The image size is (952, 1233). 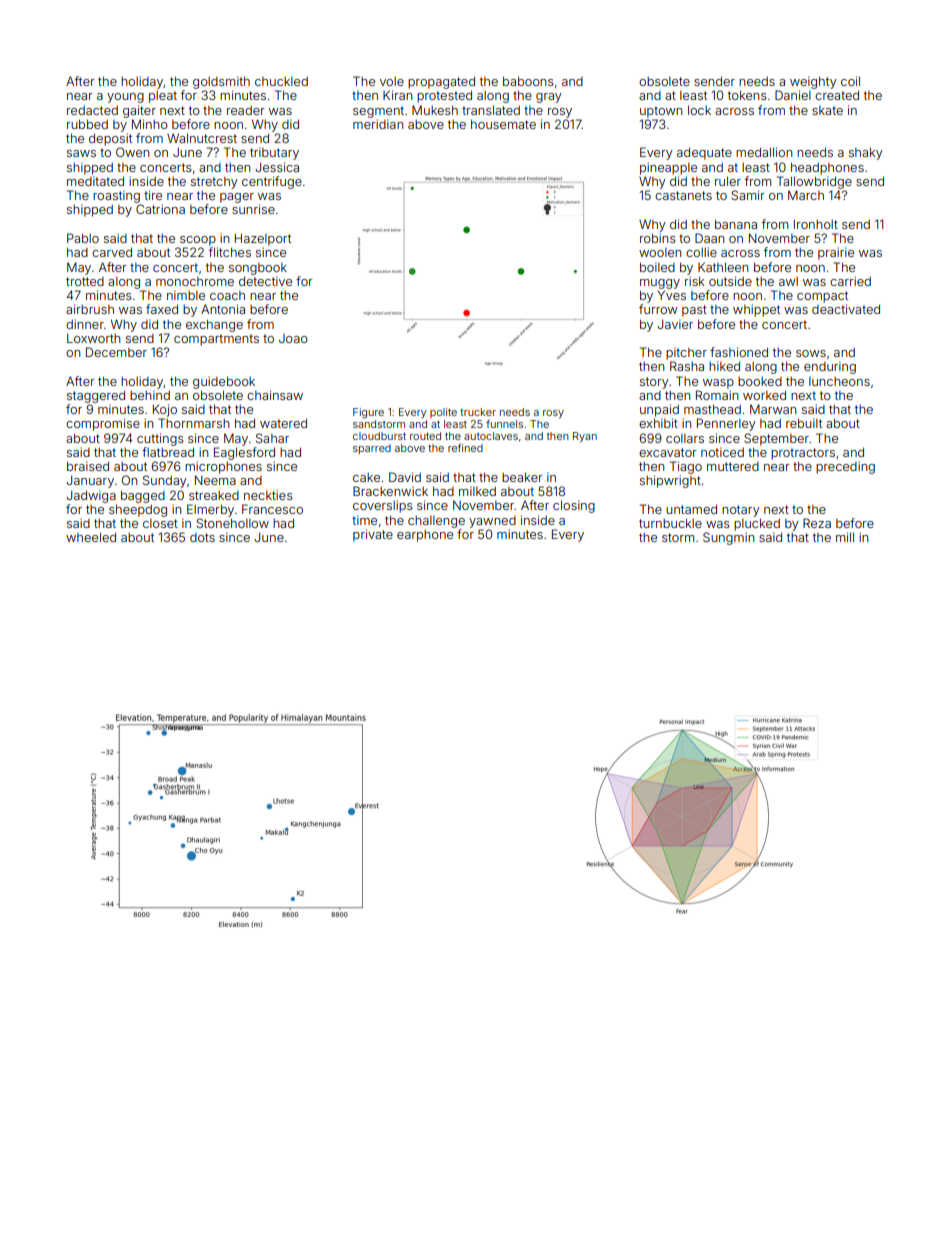 I want to click on goldsmith, so click(x=221, y=82).
